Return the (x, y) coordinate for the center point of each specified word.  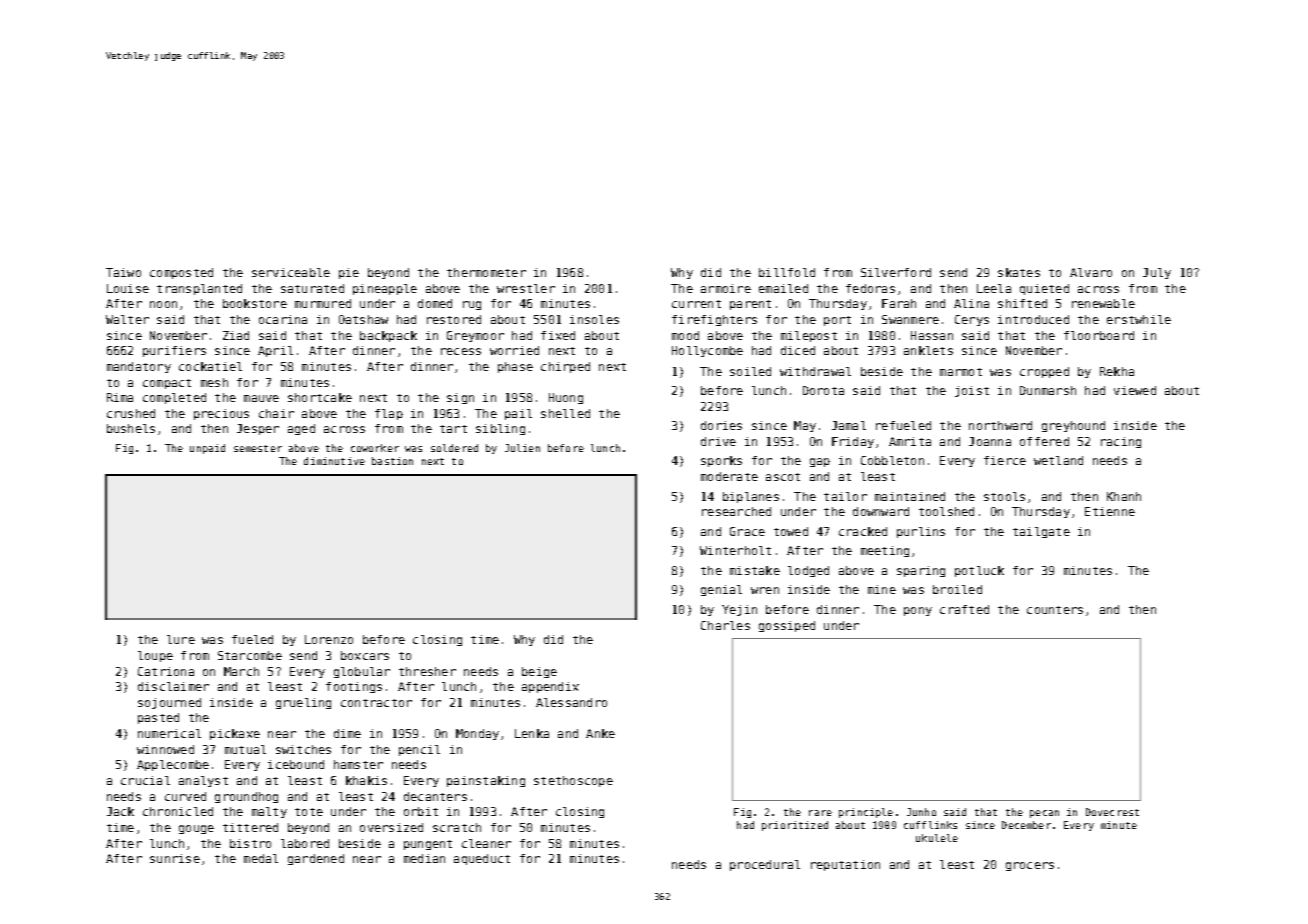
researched (736, 511)
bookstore (255, 303)
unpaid (207, 449)
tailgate (1041, 532)
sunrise (175, 858)
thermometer (486, 272)
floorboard (1099, 335)
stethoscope (573, 781)
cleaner (486, 843)
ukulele (937, 838)
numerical (169, 733)
